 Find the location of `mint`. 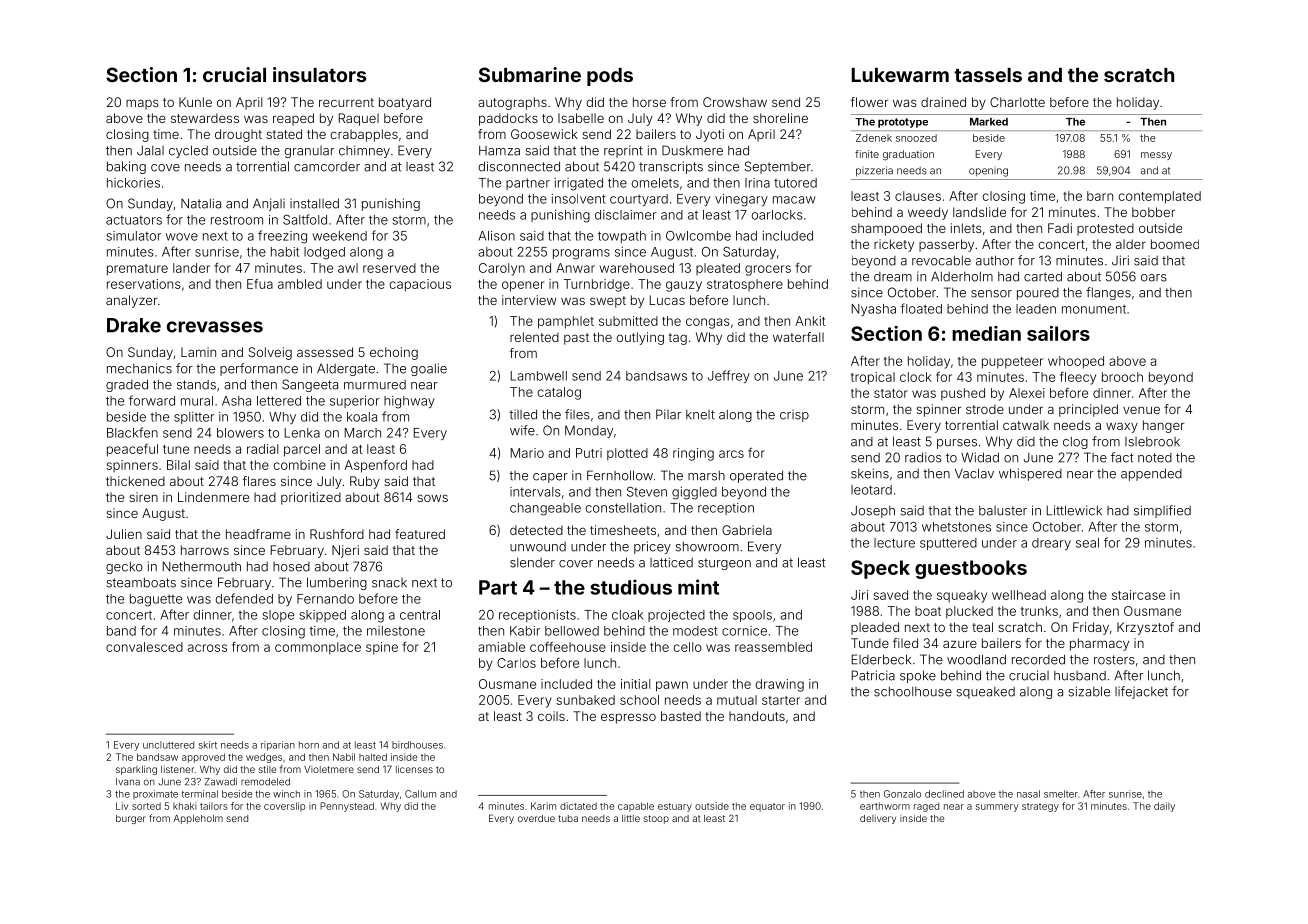

mint is located at coordinates (698, 587).
